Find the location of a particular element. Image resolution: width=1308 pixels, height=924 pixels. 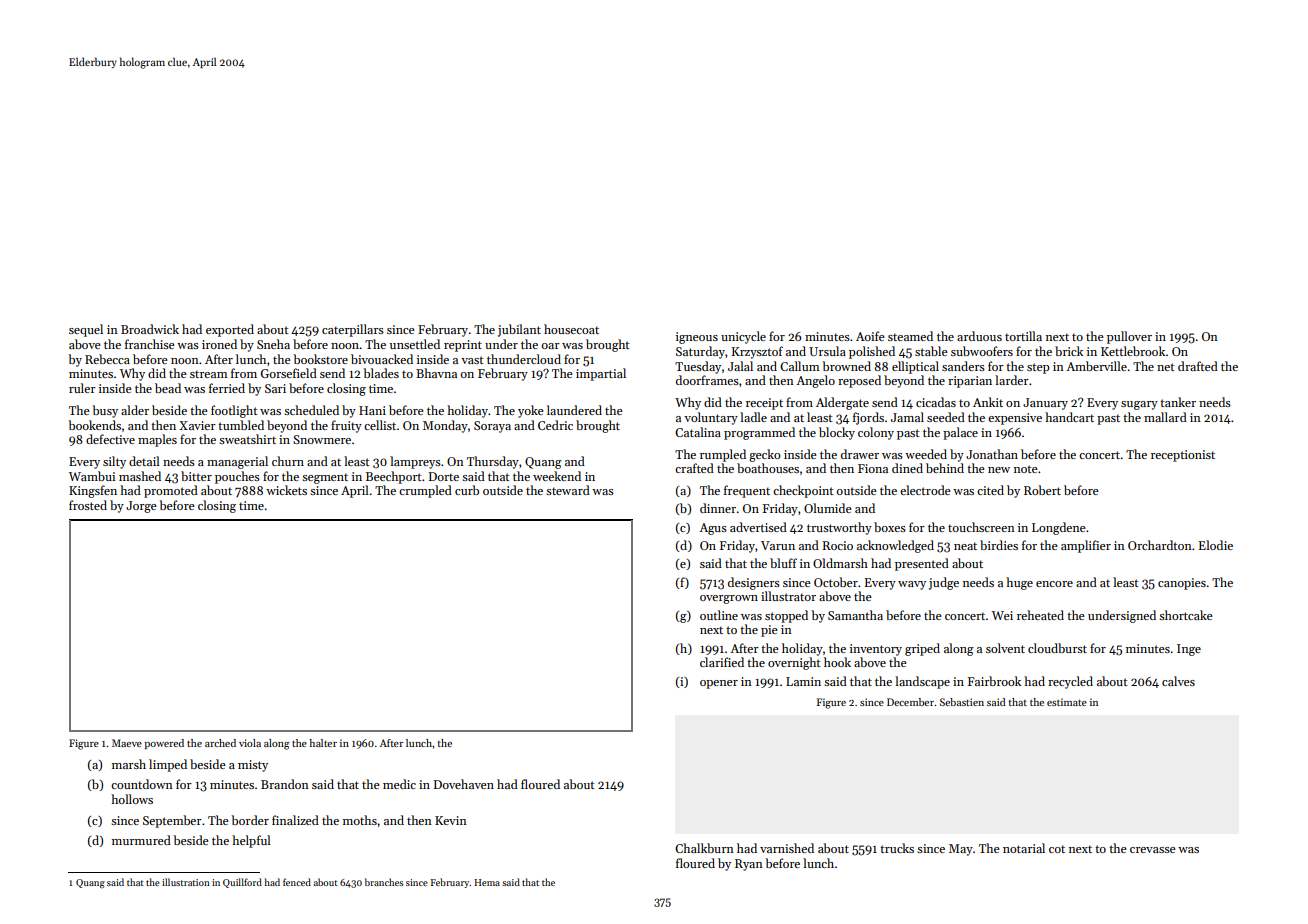

murmured is located at coordinates (141, 840).
